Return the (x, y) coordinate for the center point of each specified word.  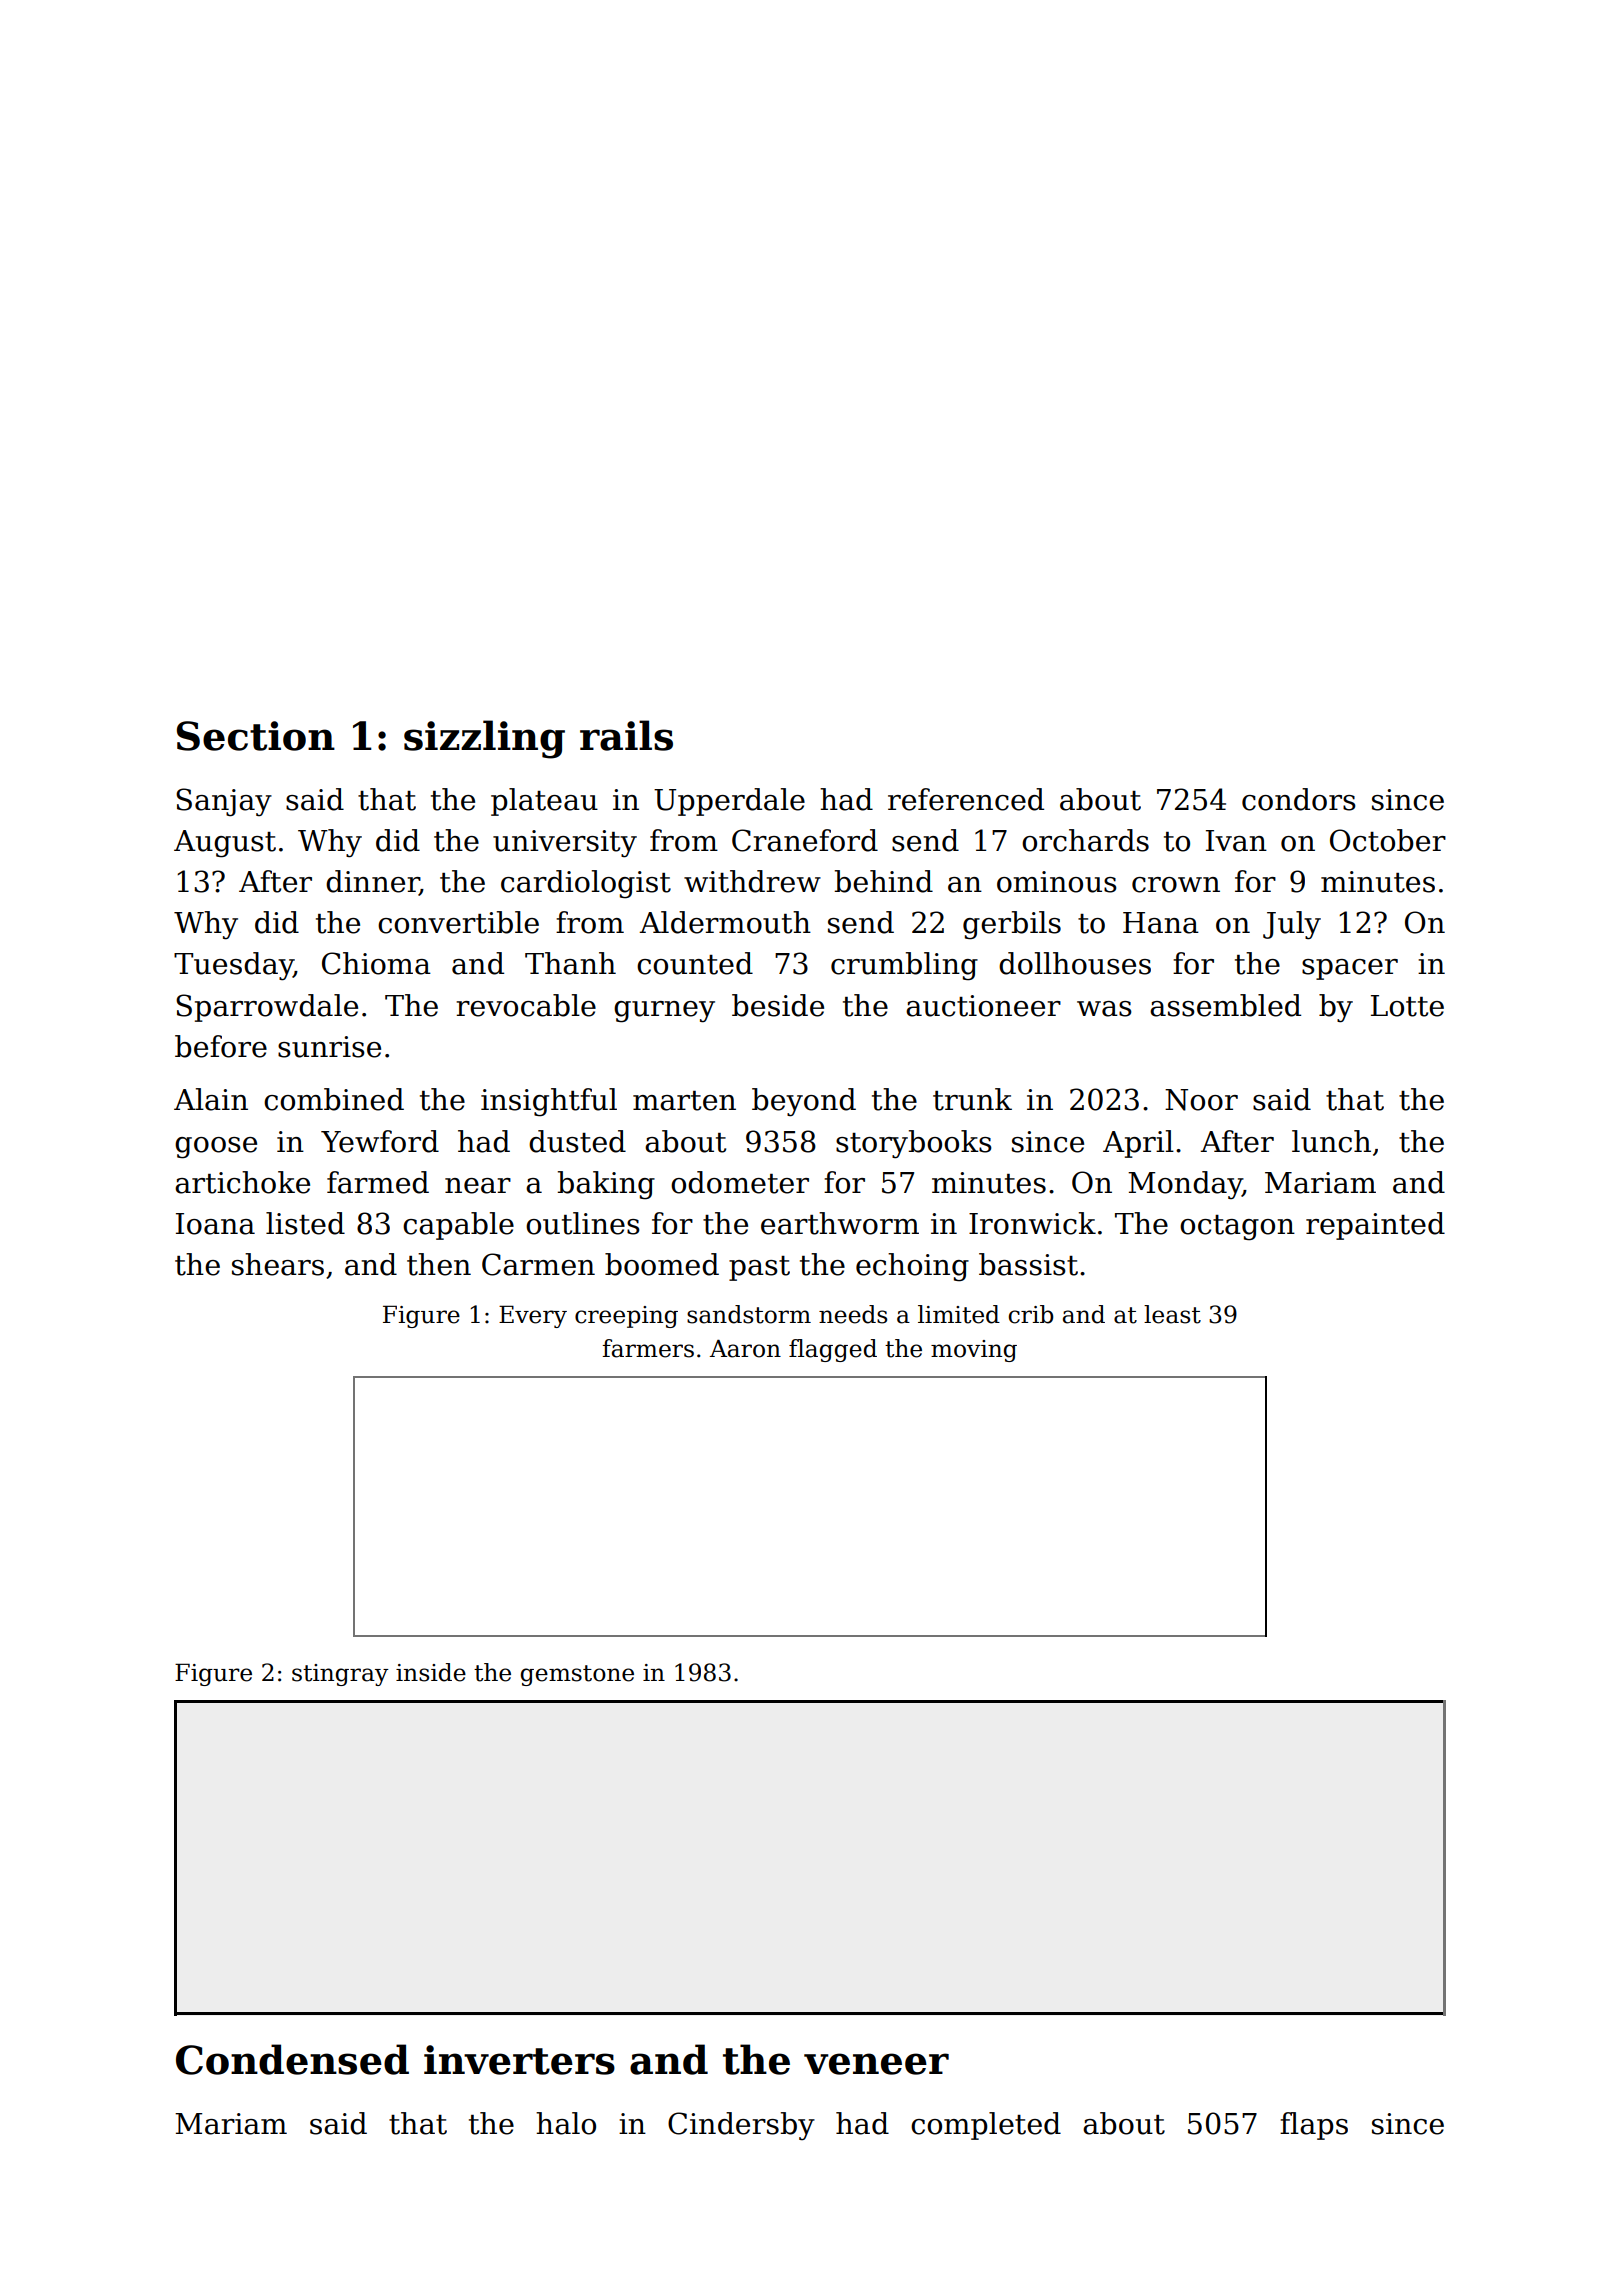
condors (1299, 799)
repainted (1375, 1226)
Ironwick (1032, 1223)
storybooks (914, 1144)
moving (974, 1351)
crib (1031, 1314)
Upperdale (729, 802)
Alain (211, 1099)
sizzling (484, 739)
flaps (1314, 2126)
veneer (876, 2064)
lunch (1331, 1141)
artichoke (242, 1182)
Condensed (292, 2059)
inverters (519, 2060)
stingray (340, 1675)
